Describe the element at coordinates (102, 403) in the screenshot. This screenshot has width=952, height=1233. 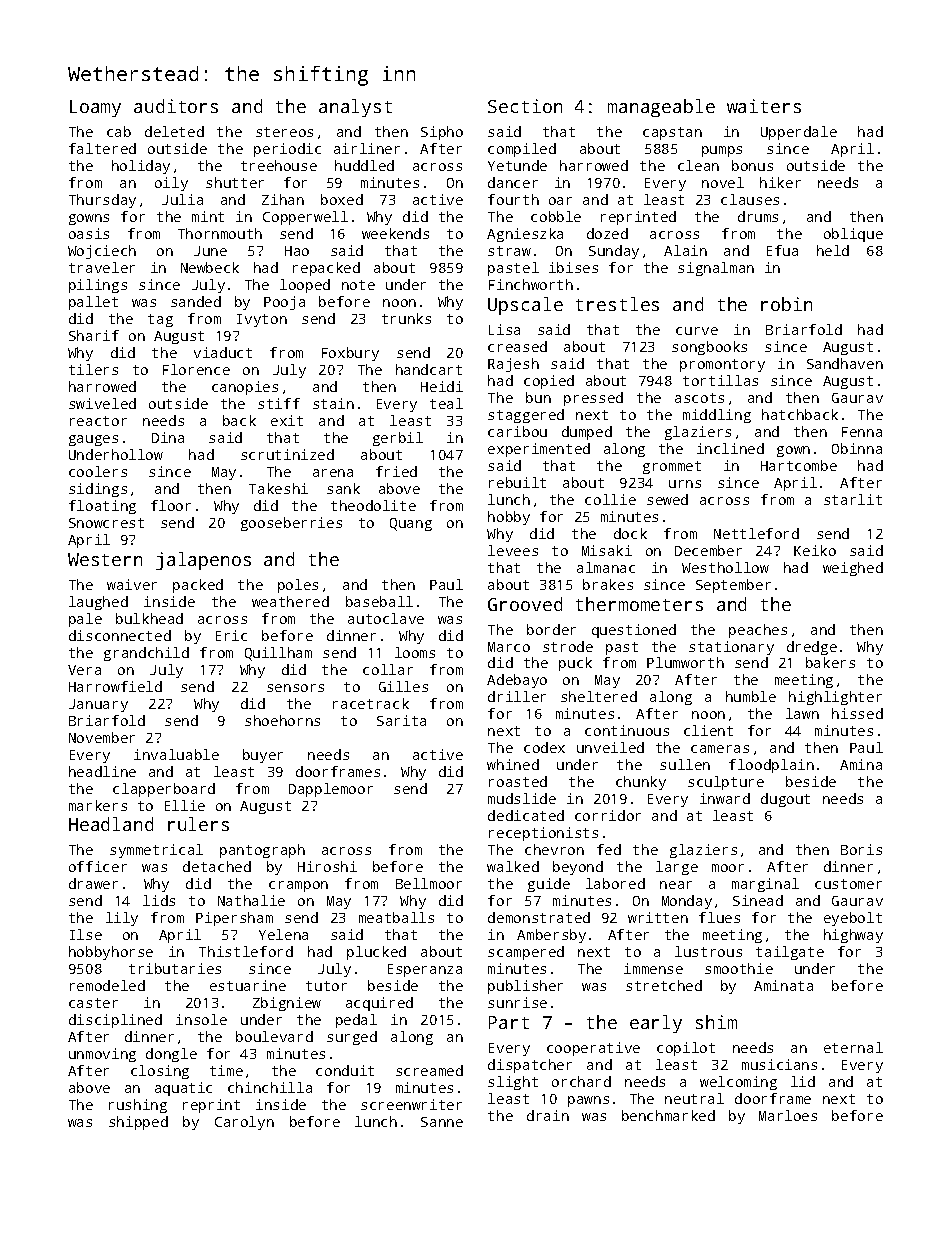
I see `swiveled` at that location.
